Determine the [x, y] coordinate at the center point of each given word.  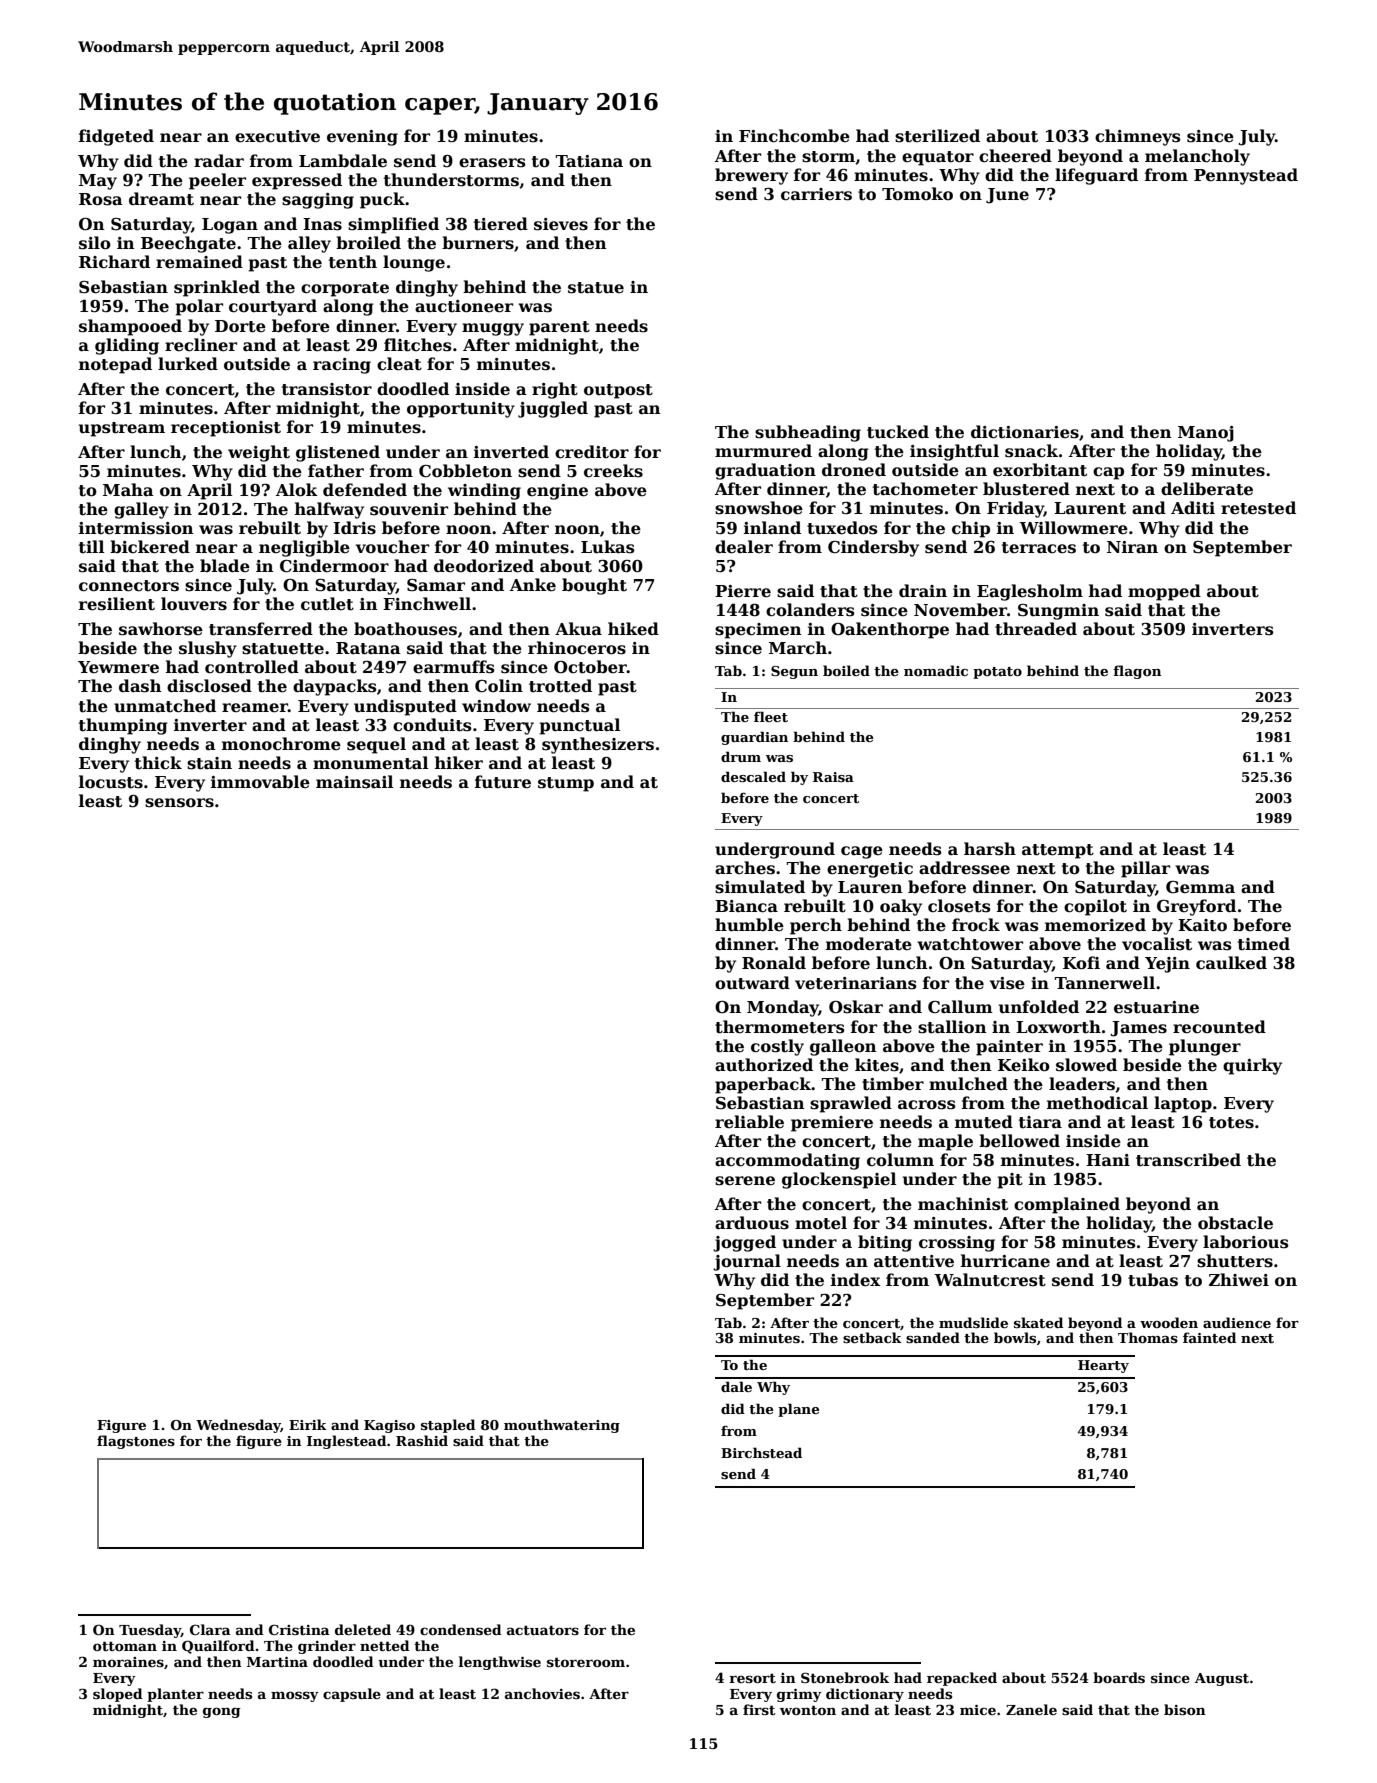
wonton [808, 1710]
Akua [578, 628]
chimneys [1138, 137]
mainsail [354, 782]
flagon [1137, 672]
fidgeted [116, 137]
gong [222, 1712]
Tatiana [589, 161]
